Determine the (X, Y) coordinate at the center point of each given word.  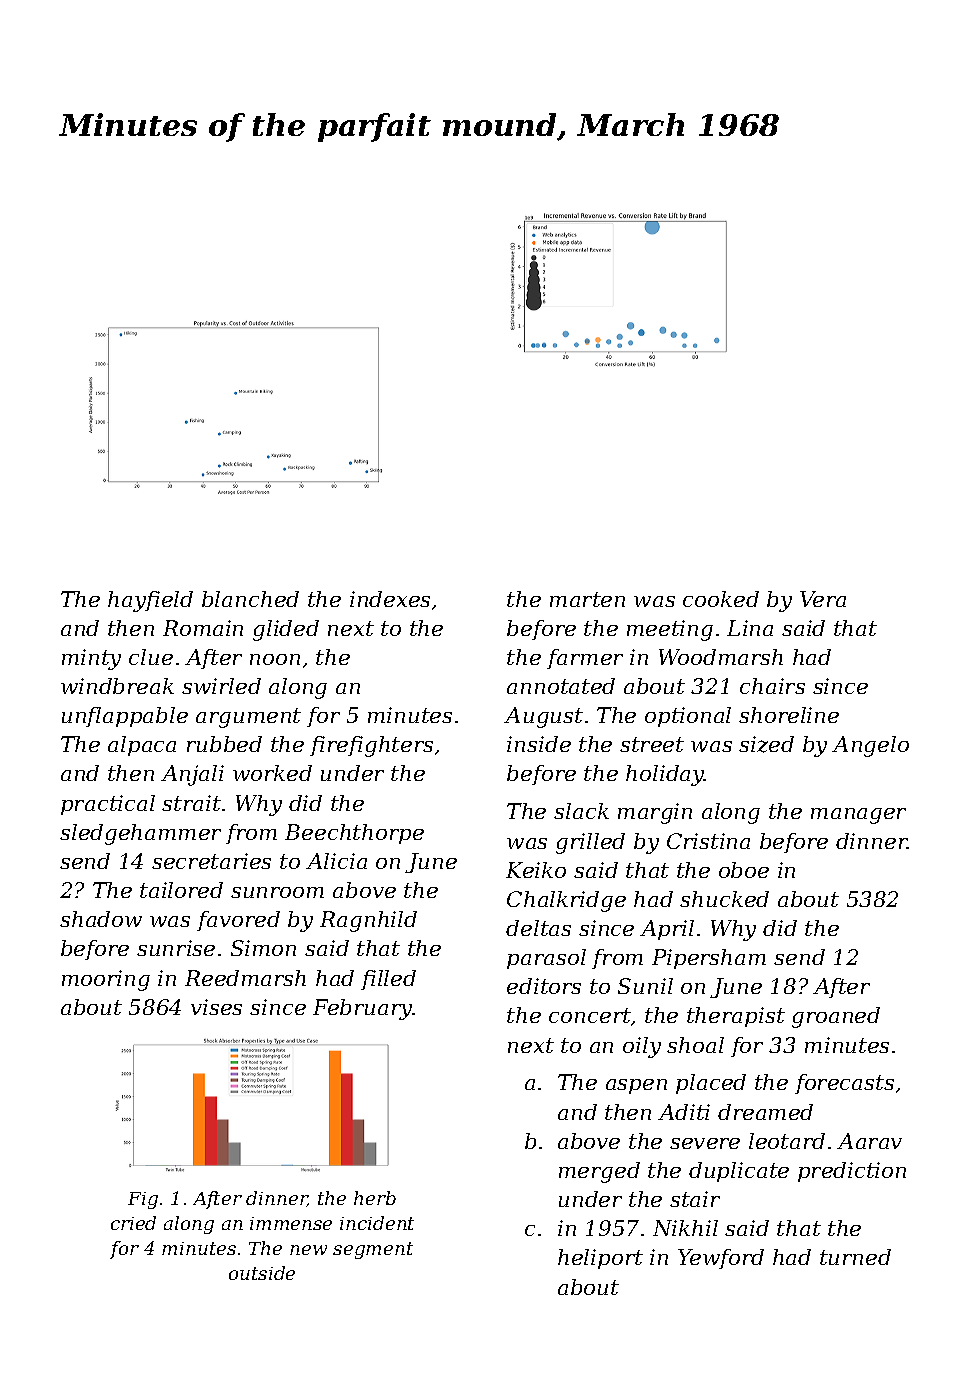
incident (377, 1223)
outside (262, 1273)
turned (855, 1257)
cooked (721, 599)
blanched (250, 599)
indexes (390, 599)
